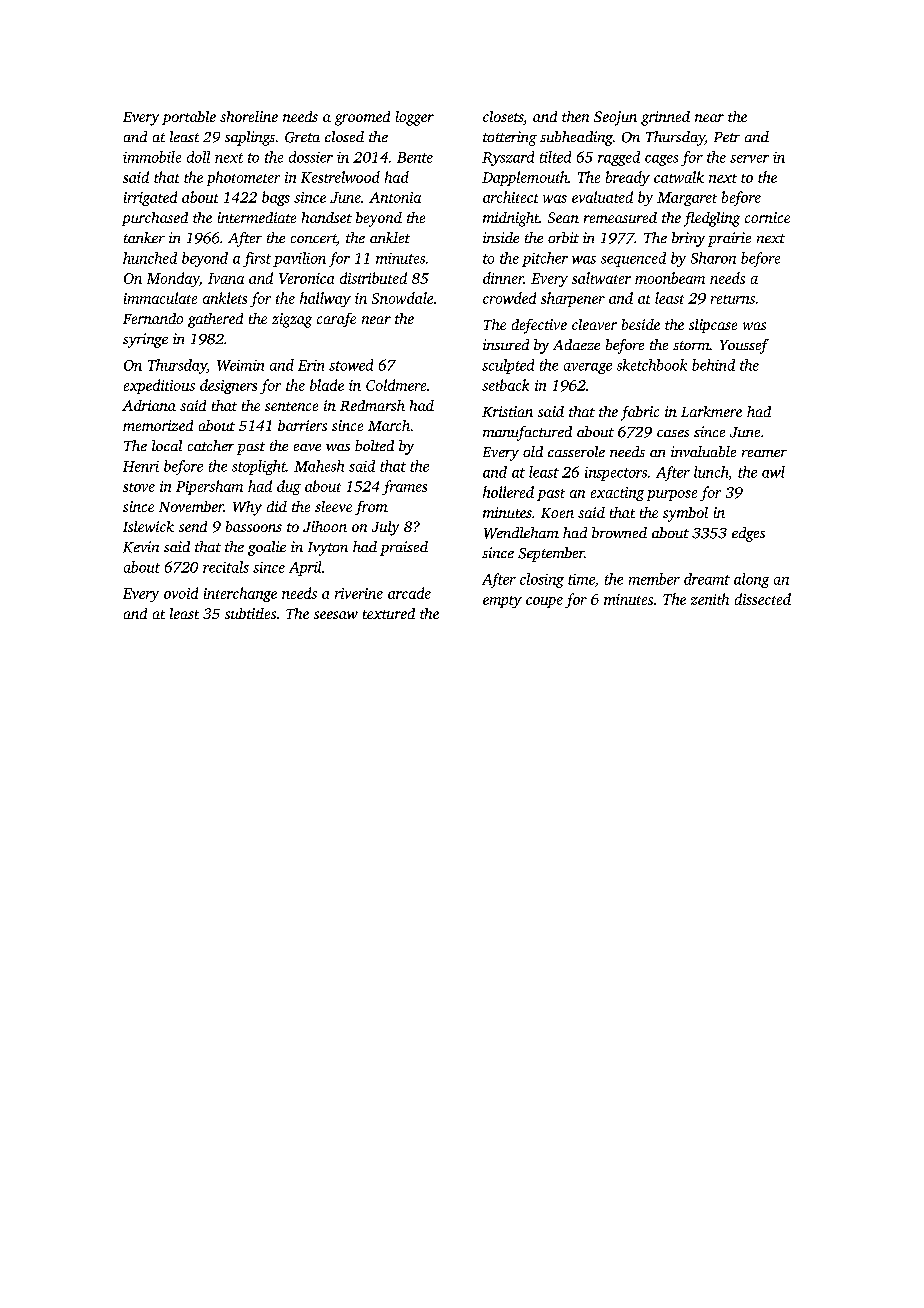 This screenshot has width=924, height=1308. What do you see at coordinates (141, 547) in the screenshot?
I see `Kevin` at bounding box center [141, 547].
